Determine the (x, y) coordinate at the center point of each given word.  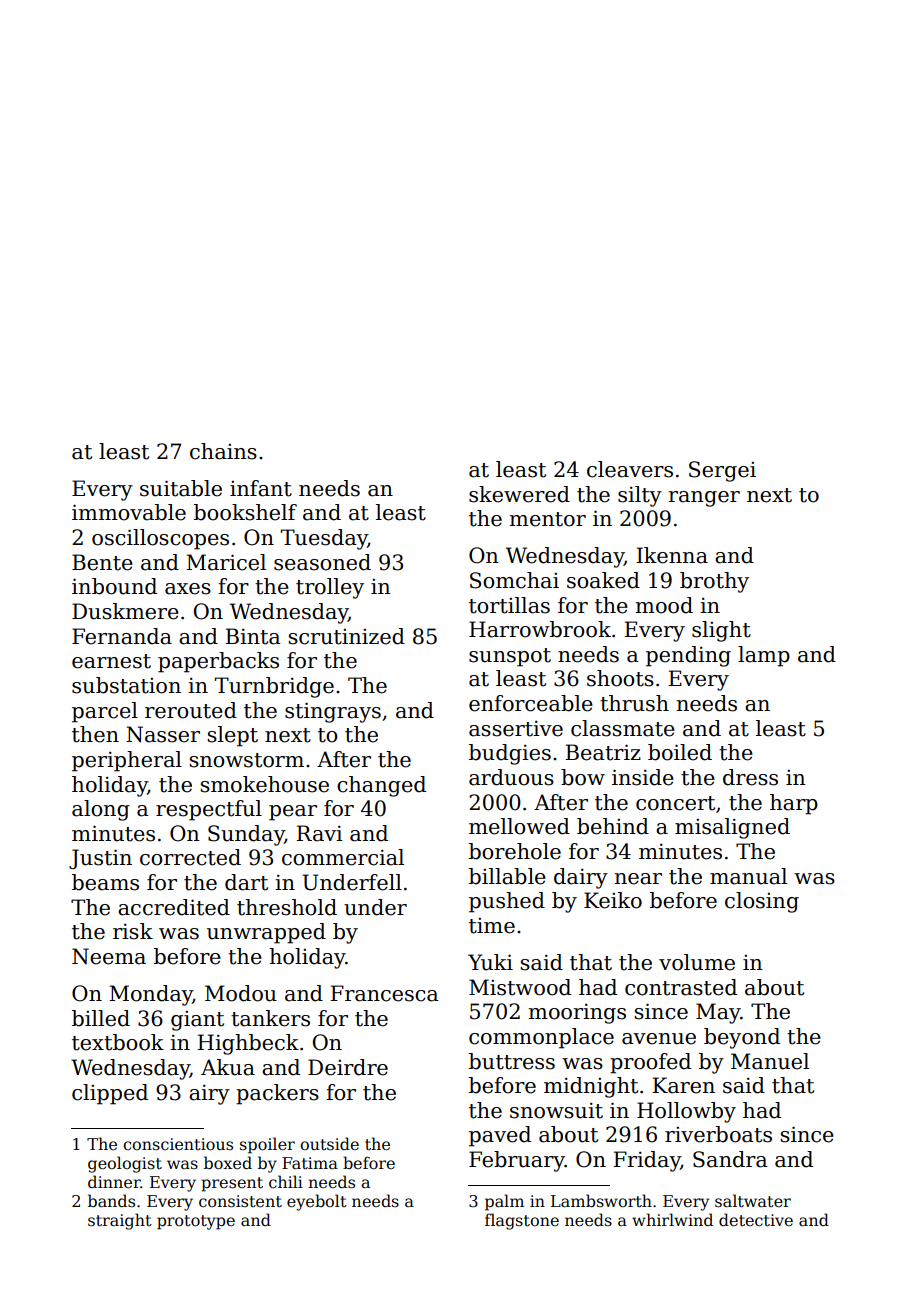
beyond (742, 1038)
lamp (764, 656)
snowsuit (556, 1111)
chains (223, 451)
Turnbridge (274, 687)
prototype (196, 1222)
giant (197, 1021)
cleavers (630, 469)
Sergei (722, 471)
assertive (516, 729)
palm (504, 1202)
